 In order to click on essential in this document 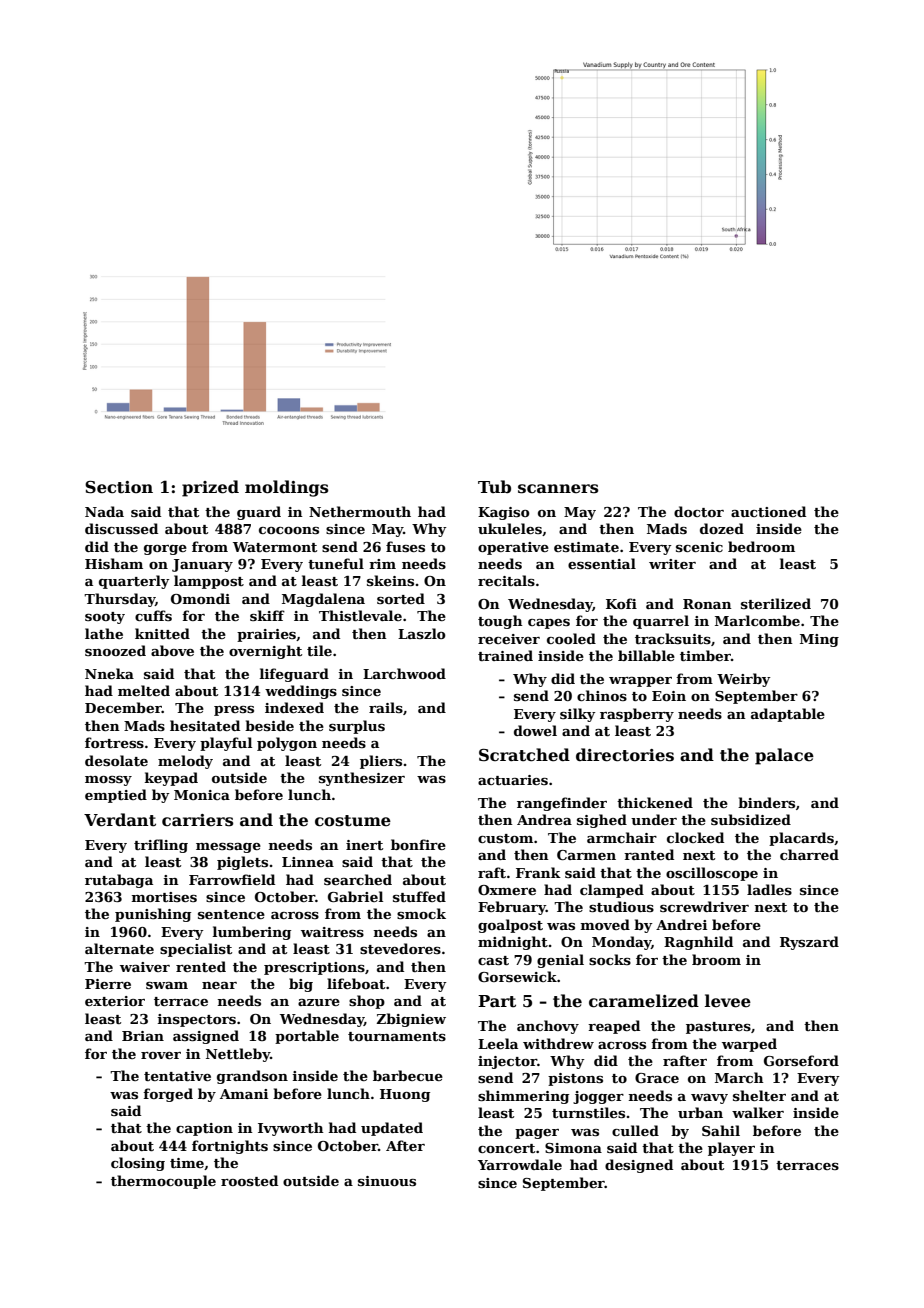, I will do `click(602, 563)`.
